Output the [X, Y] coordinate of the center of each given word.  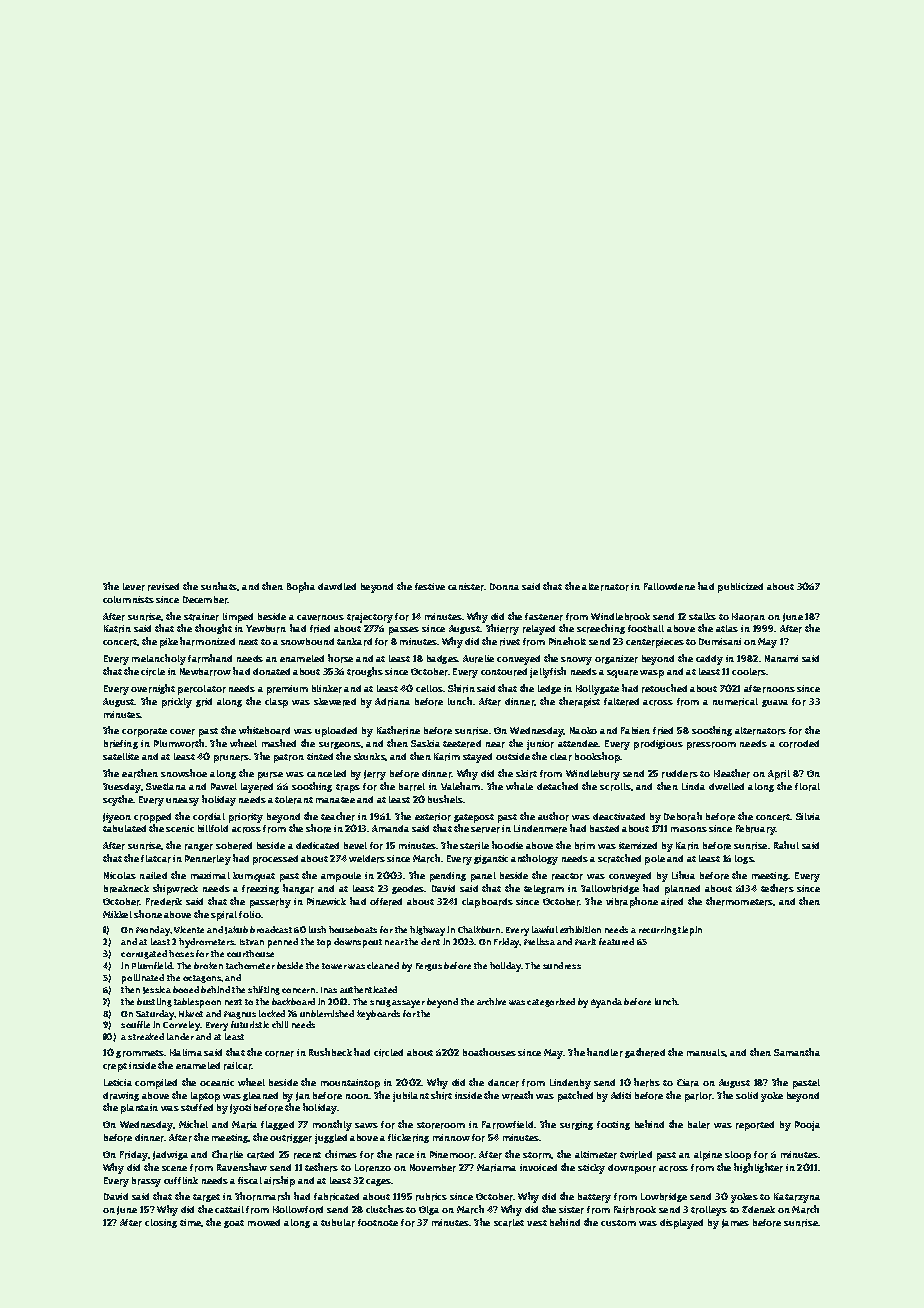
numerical [735, 702]
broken [208, 965]
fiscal [250, 1180]
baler [699, 1125]
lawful [545, 929]
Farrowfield [507, 1125]
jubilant [411, 1097]
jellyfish [548, 672]
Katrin [117, 629]
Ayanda [606, 1003]
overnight [153, 689]
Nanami [781, 658]
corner [279, 1054]
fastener [544, 617]
